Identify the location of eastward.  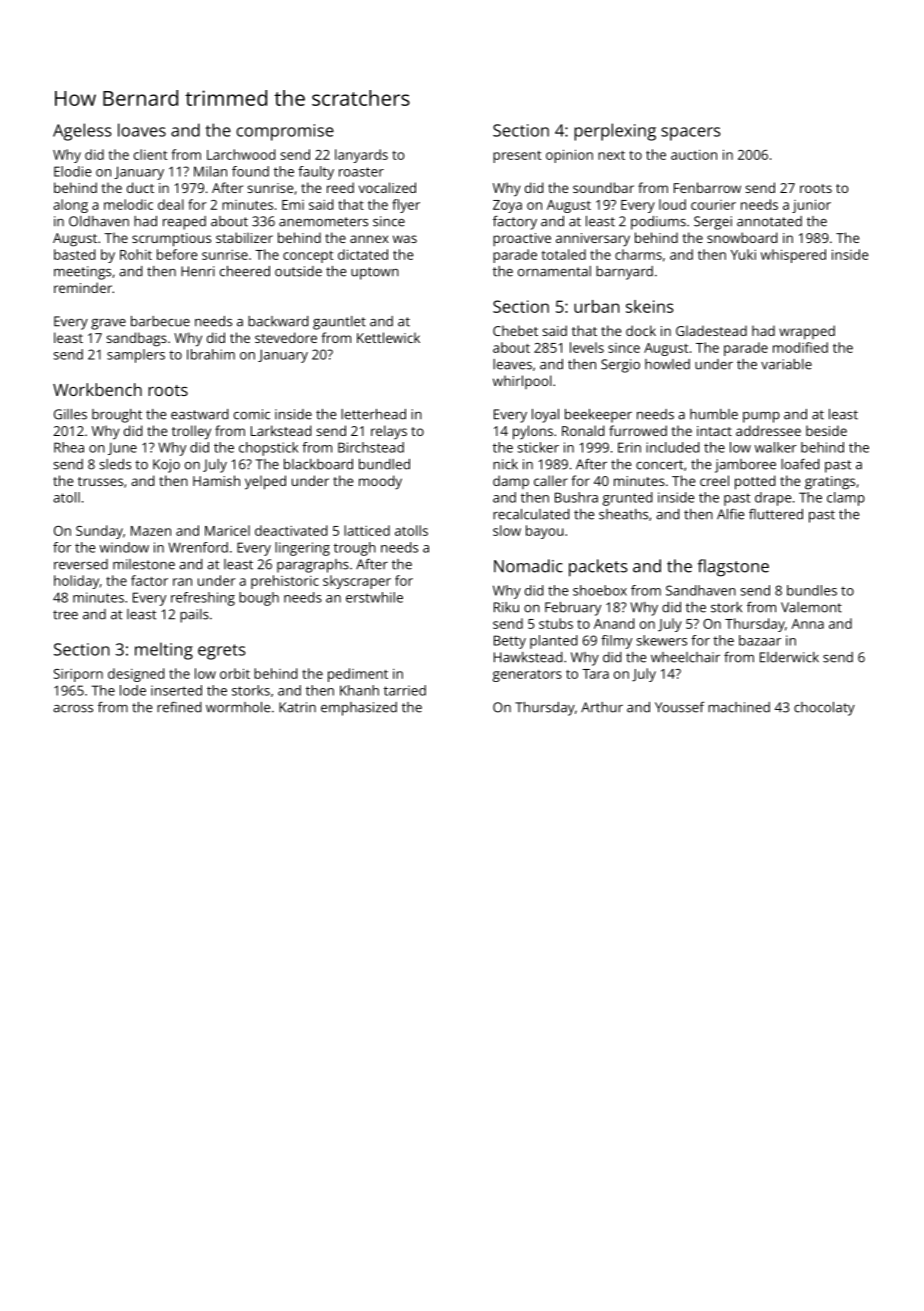
(199, 414).
